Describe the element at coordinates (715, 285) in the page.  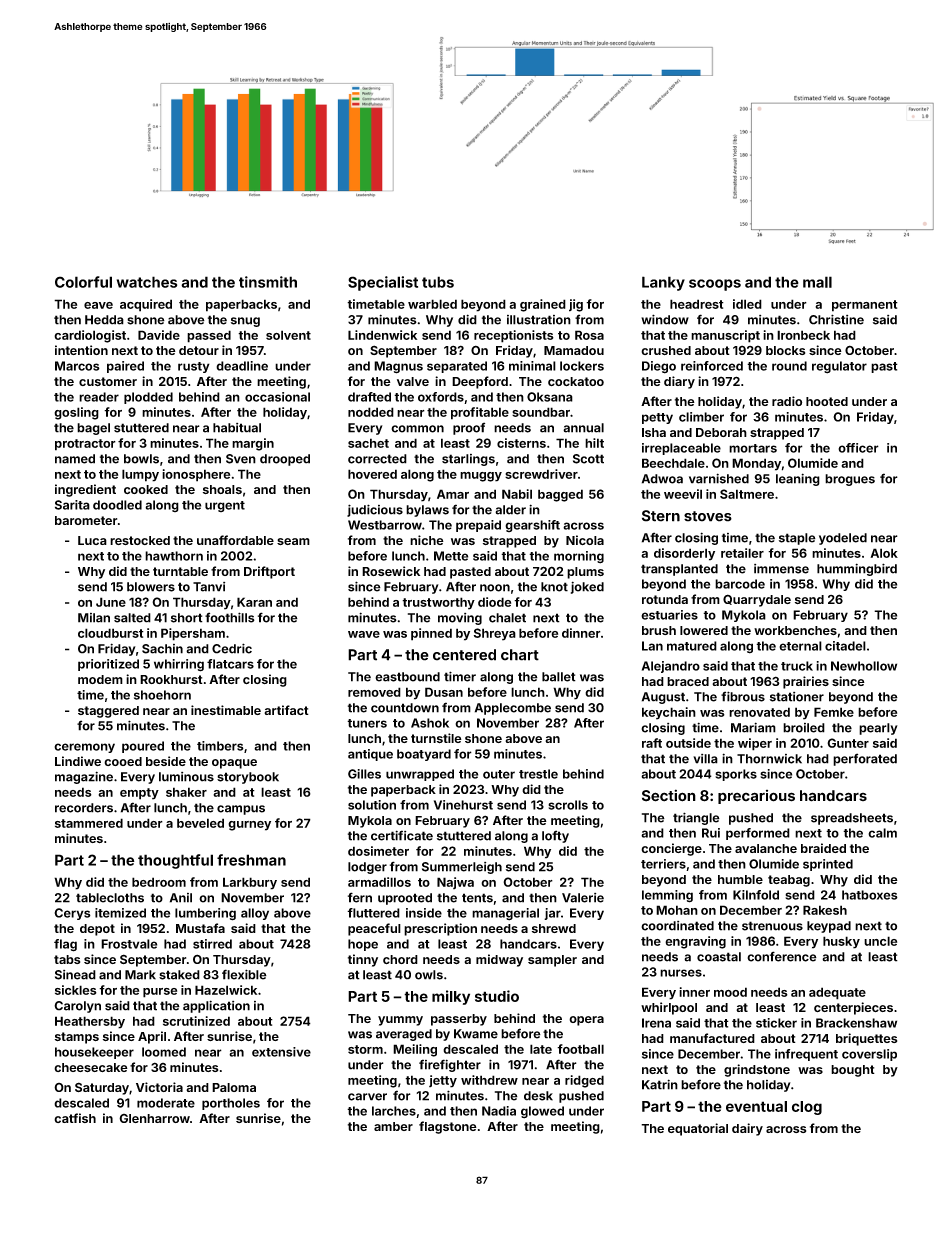
I see `scoops` at that location.
